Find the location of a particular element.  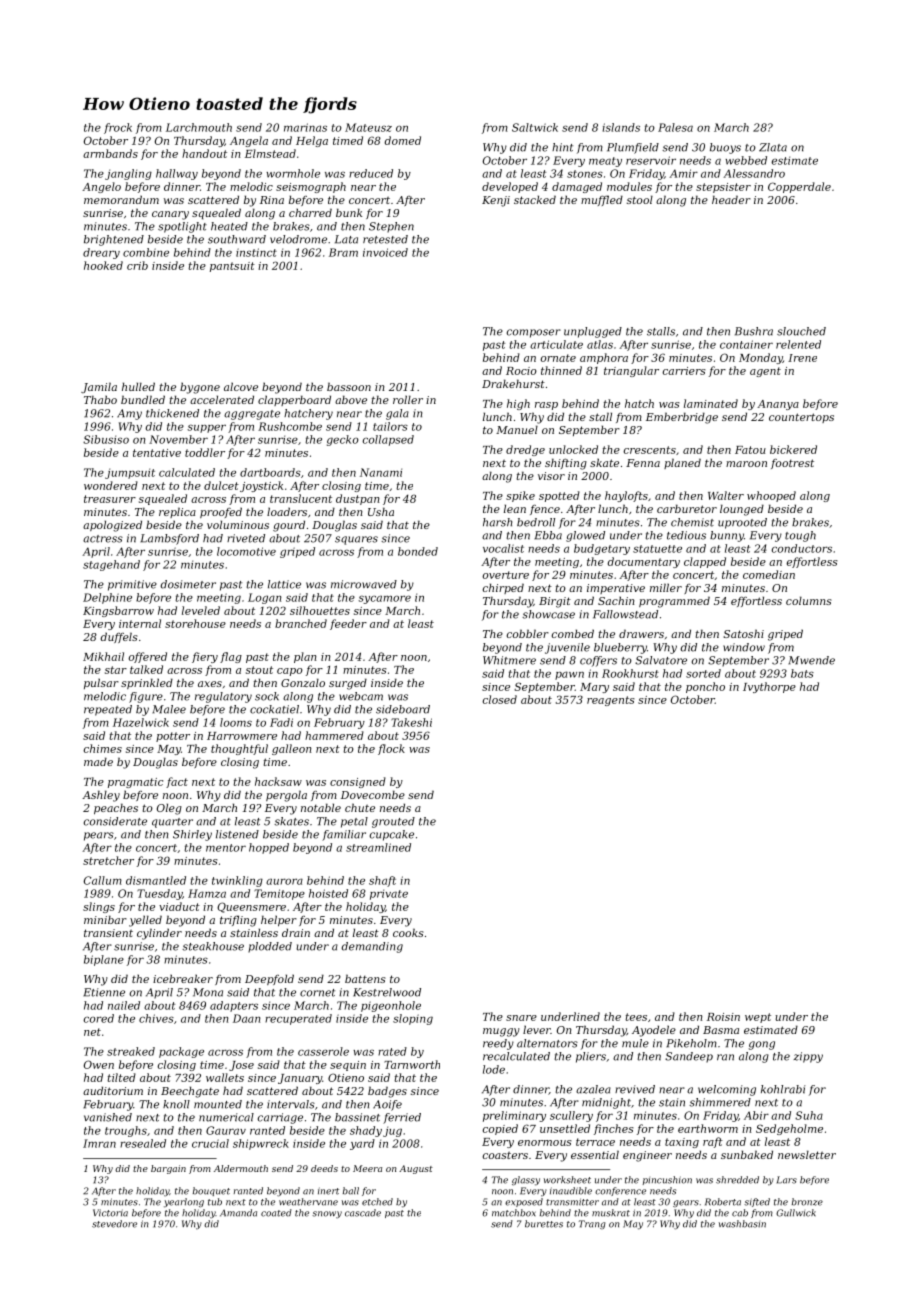

earthworm is located at coordinates (708, 1128).
